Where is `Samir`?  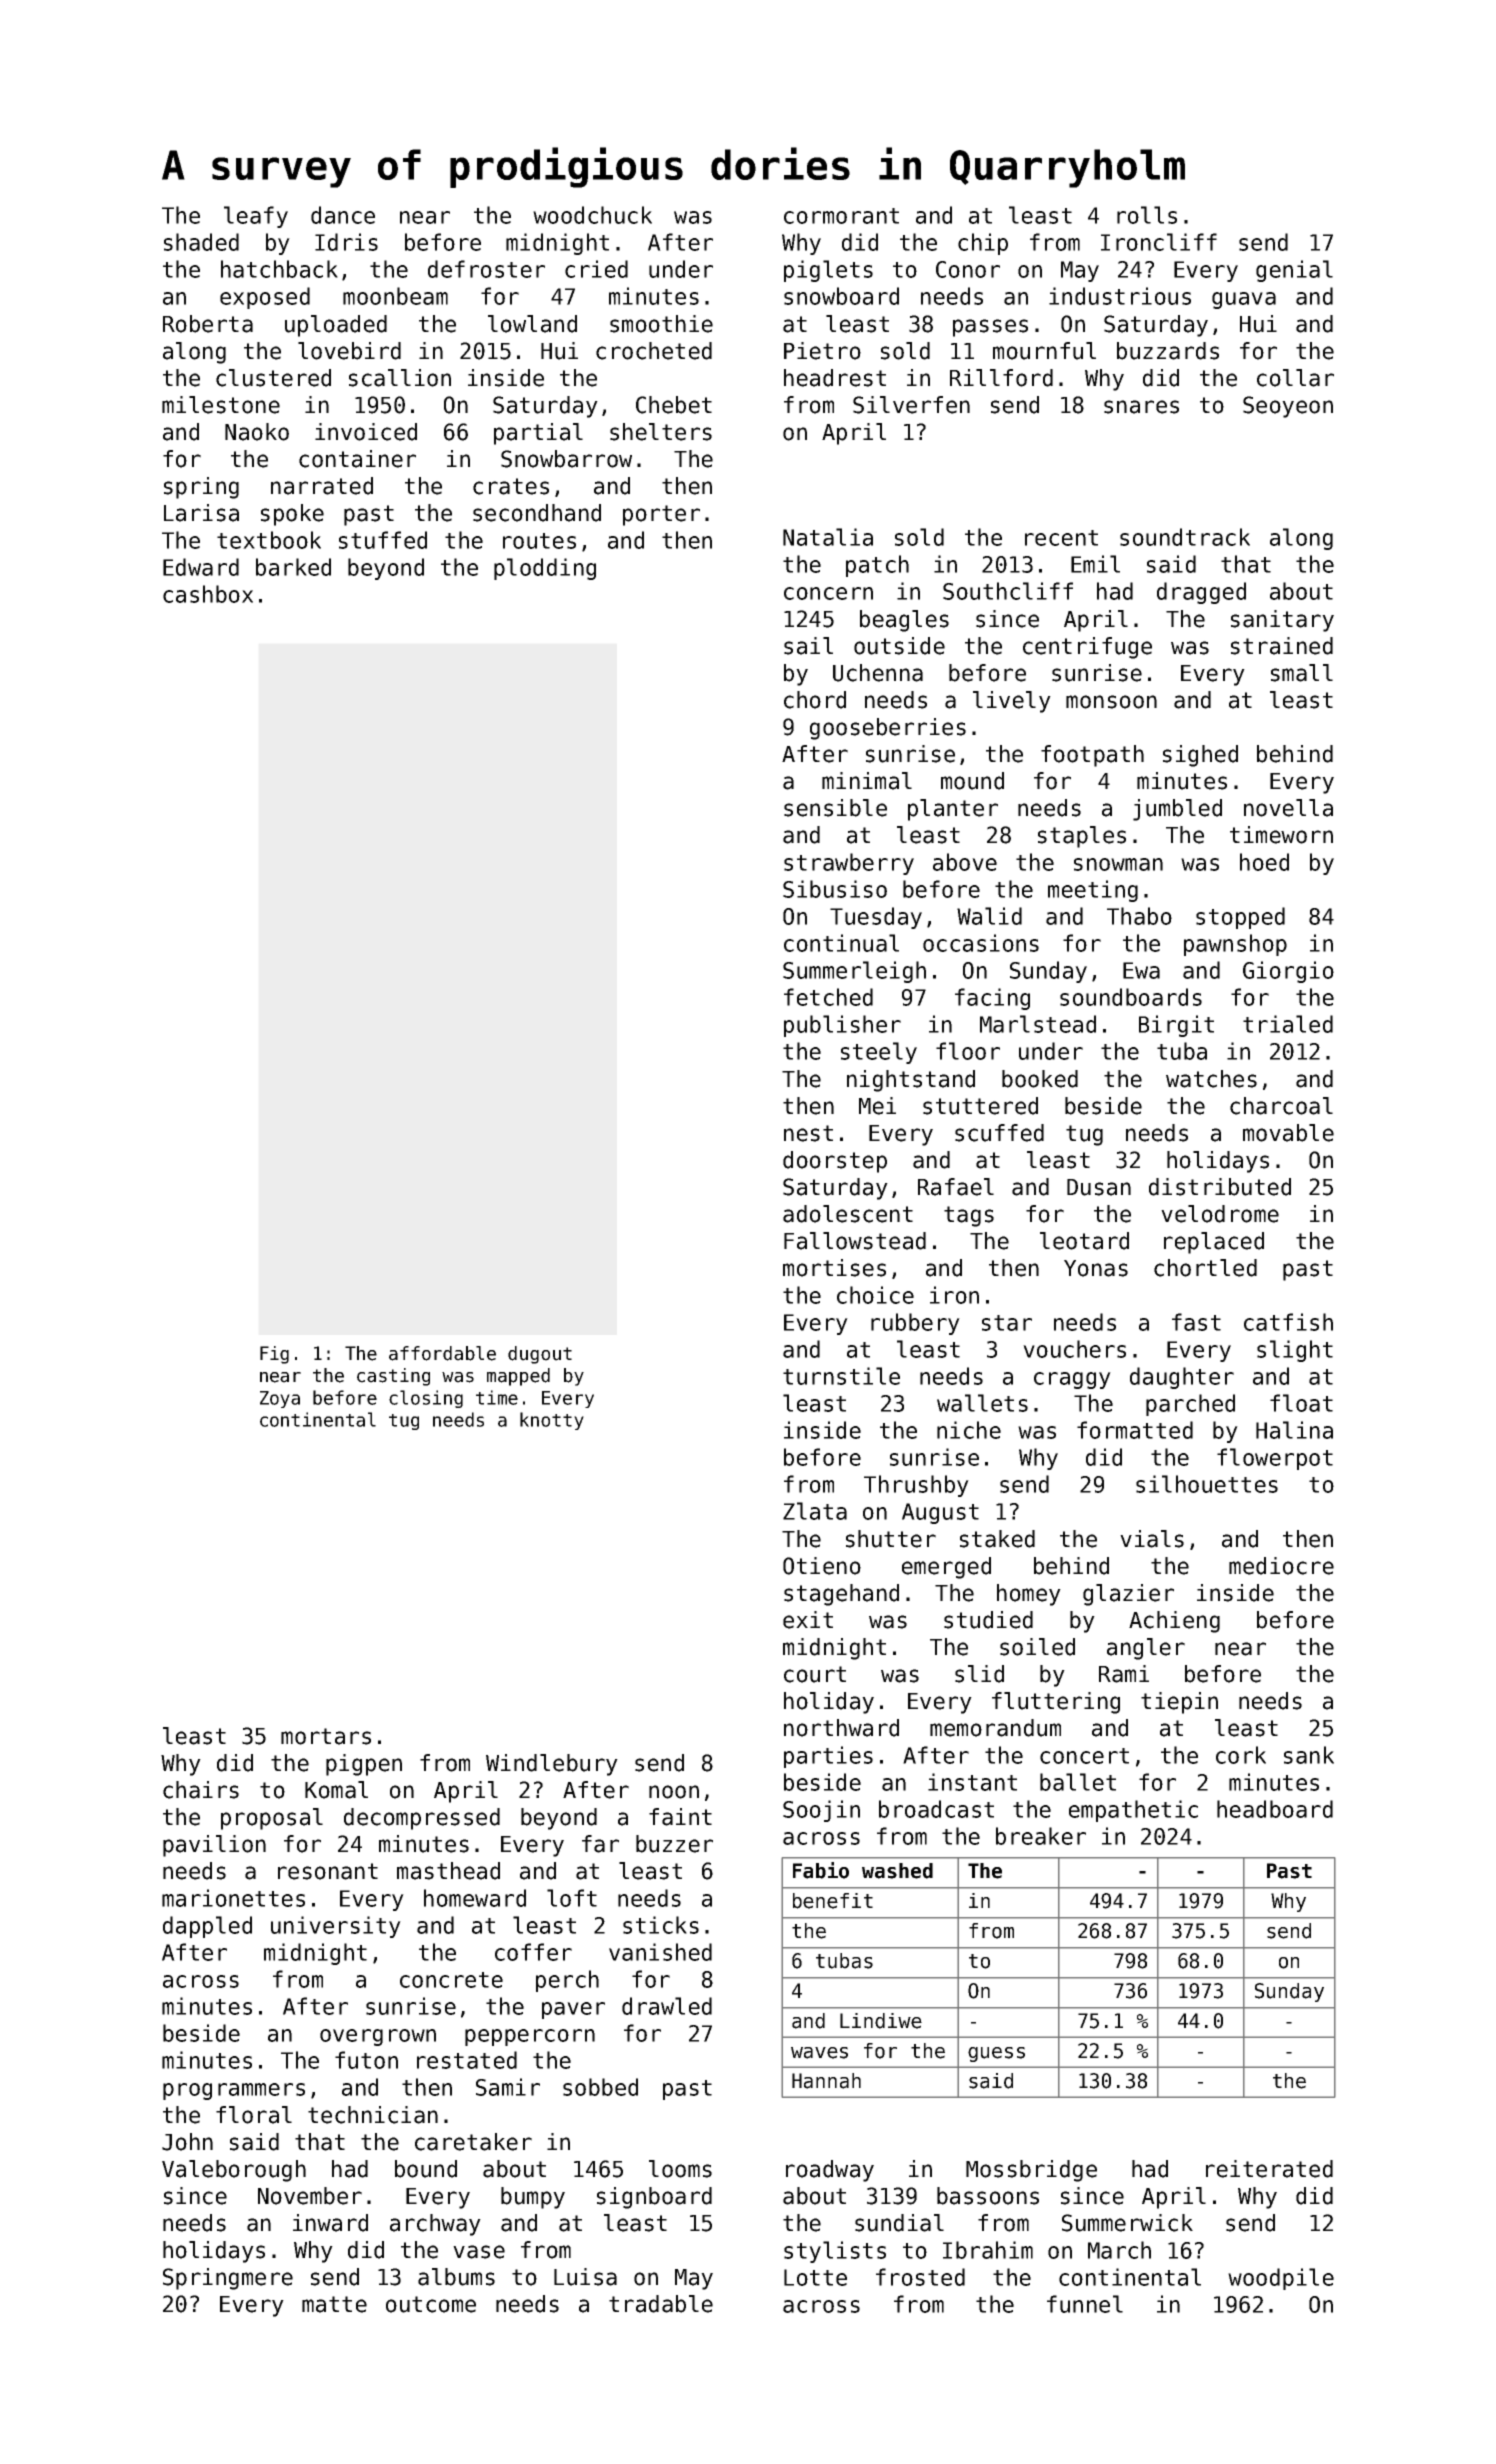
Samir is located at coordinates (508, 2087).
